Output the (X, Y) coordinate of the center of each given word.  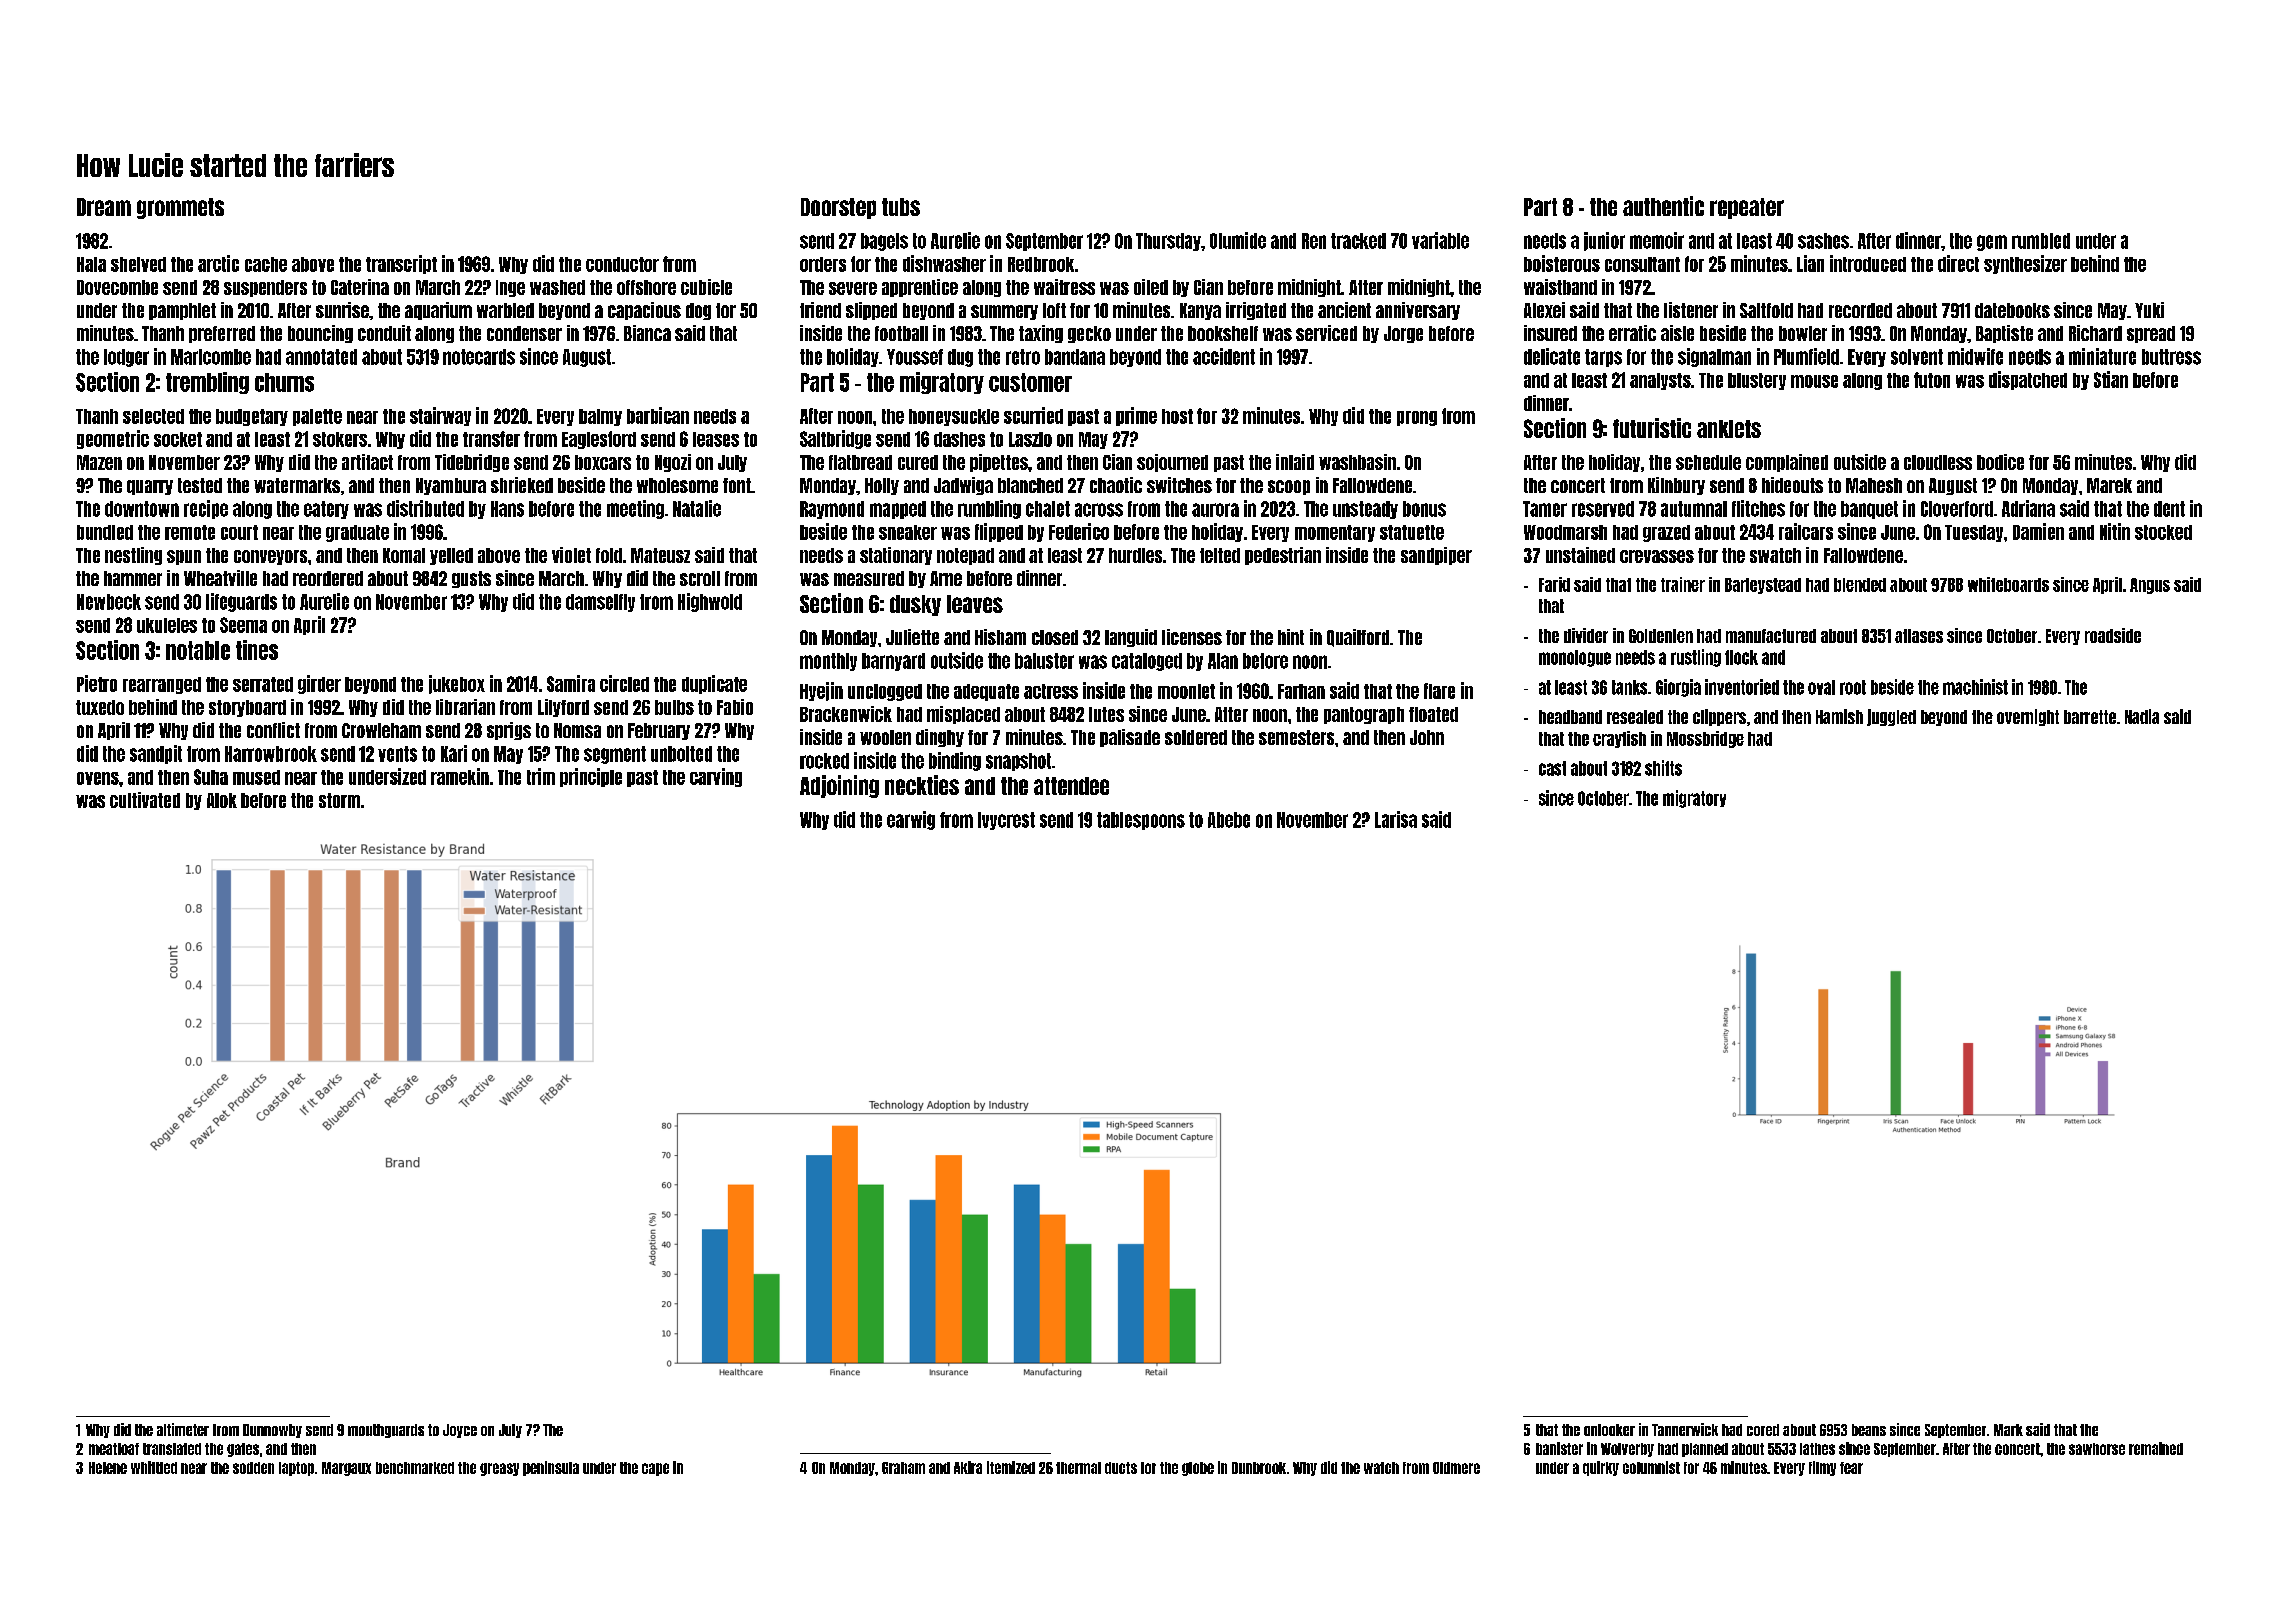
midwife (1975, 356)
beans (1869, 1430)
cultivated (145, 800)
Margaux (346, 1469)
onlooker (1609, 1430)
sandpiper (1436, 556)
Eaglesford (599, 440)
